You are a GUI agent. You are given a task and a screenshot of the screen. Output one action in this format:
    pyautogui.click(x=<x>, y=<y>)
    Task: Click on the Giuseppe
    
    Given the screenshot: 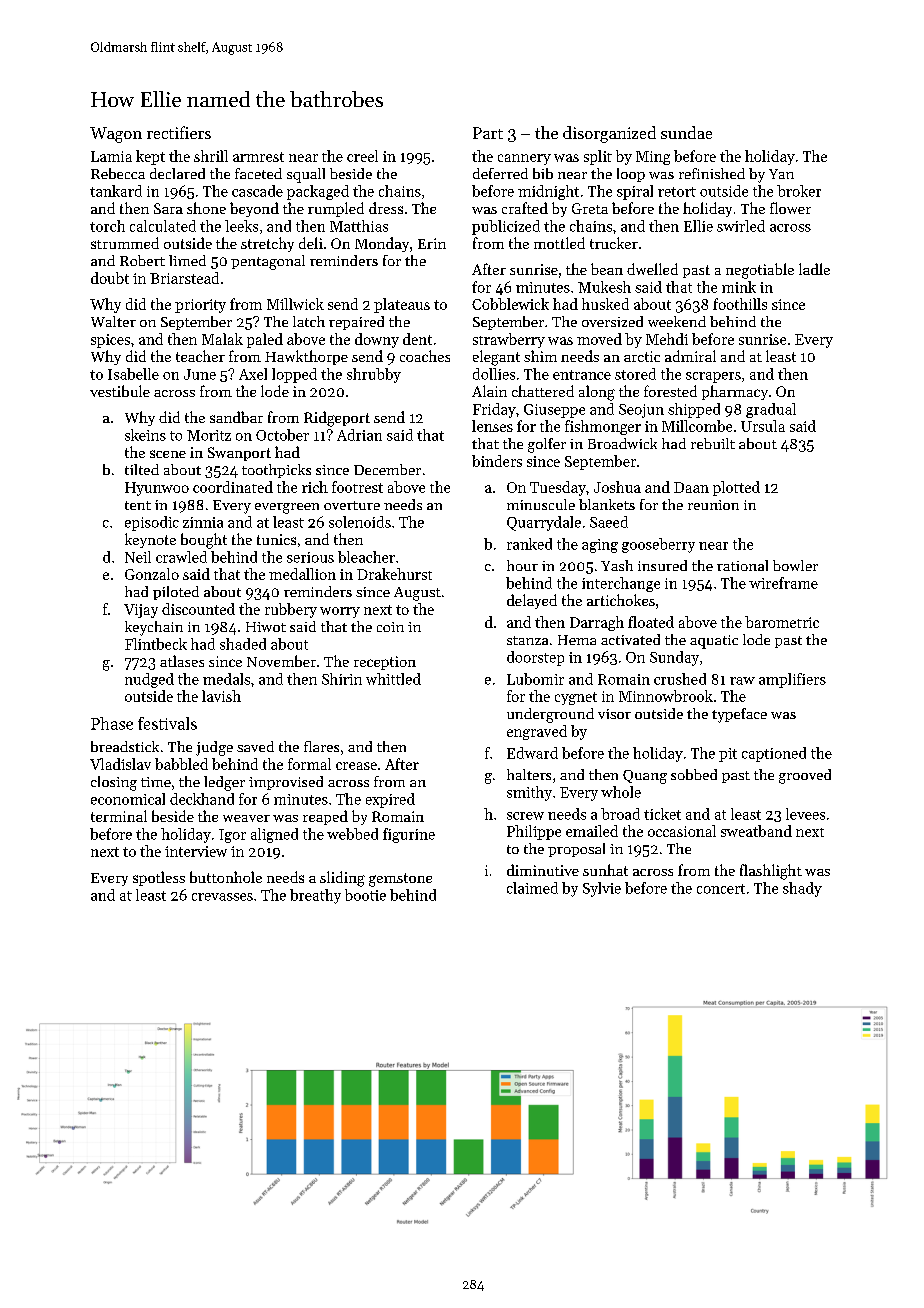 What is the action you would take?
    pyautogui.click(x=554, y=411)
